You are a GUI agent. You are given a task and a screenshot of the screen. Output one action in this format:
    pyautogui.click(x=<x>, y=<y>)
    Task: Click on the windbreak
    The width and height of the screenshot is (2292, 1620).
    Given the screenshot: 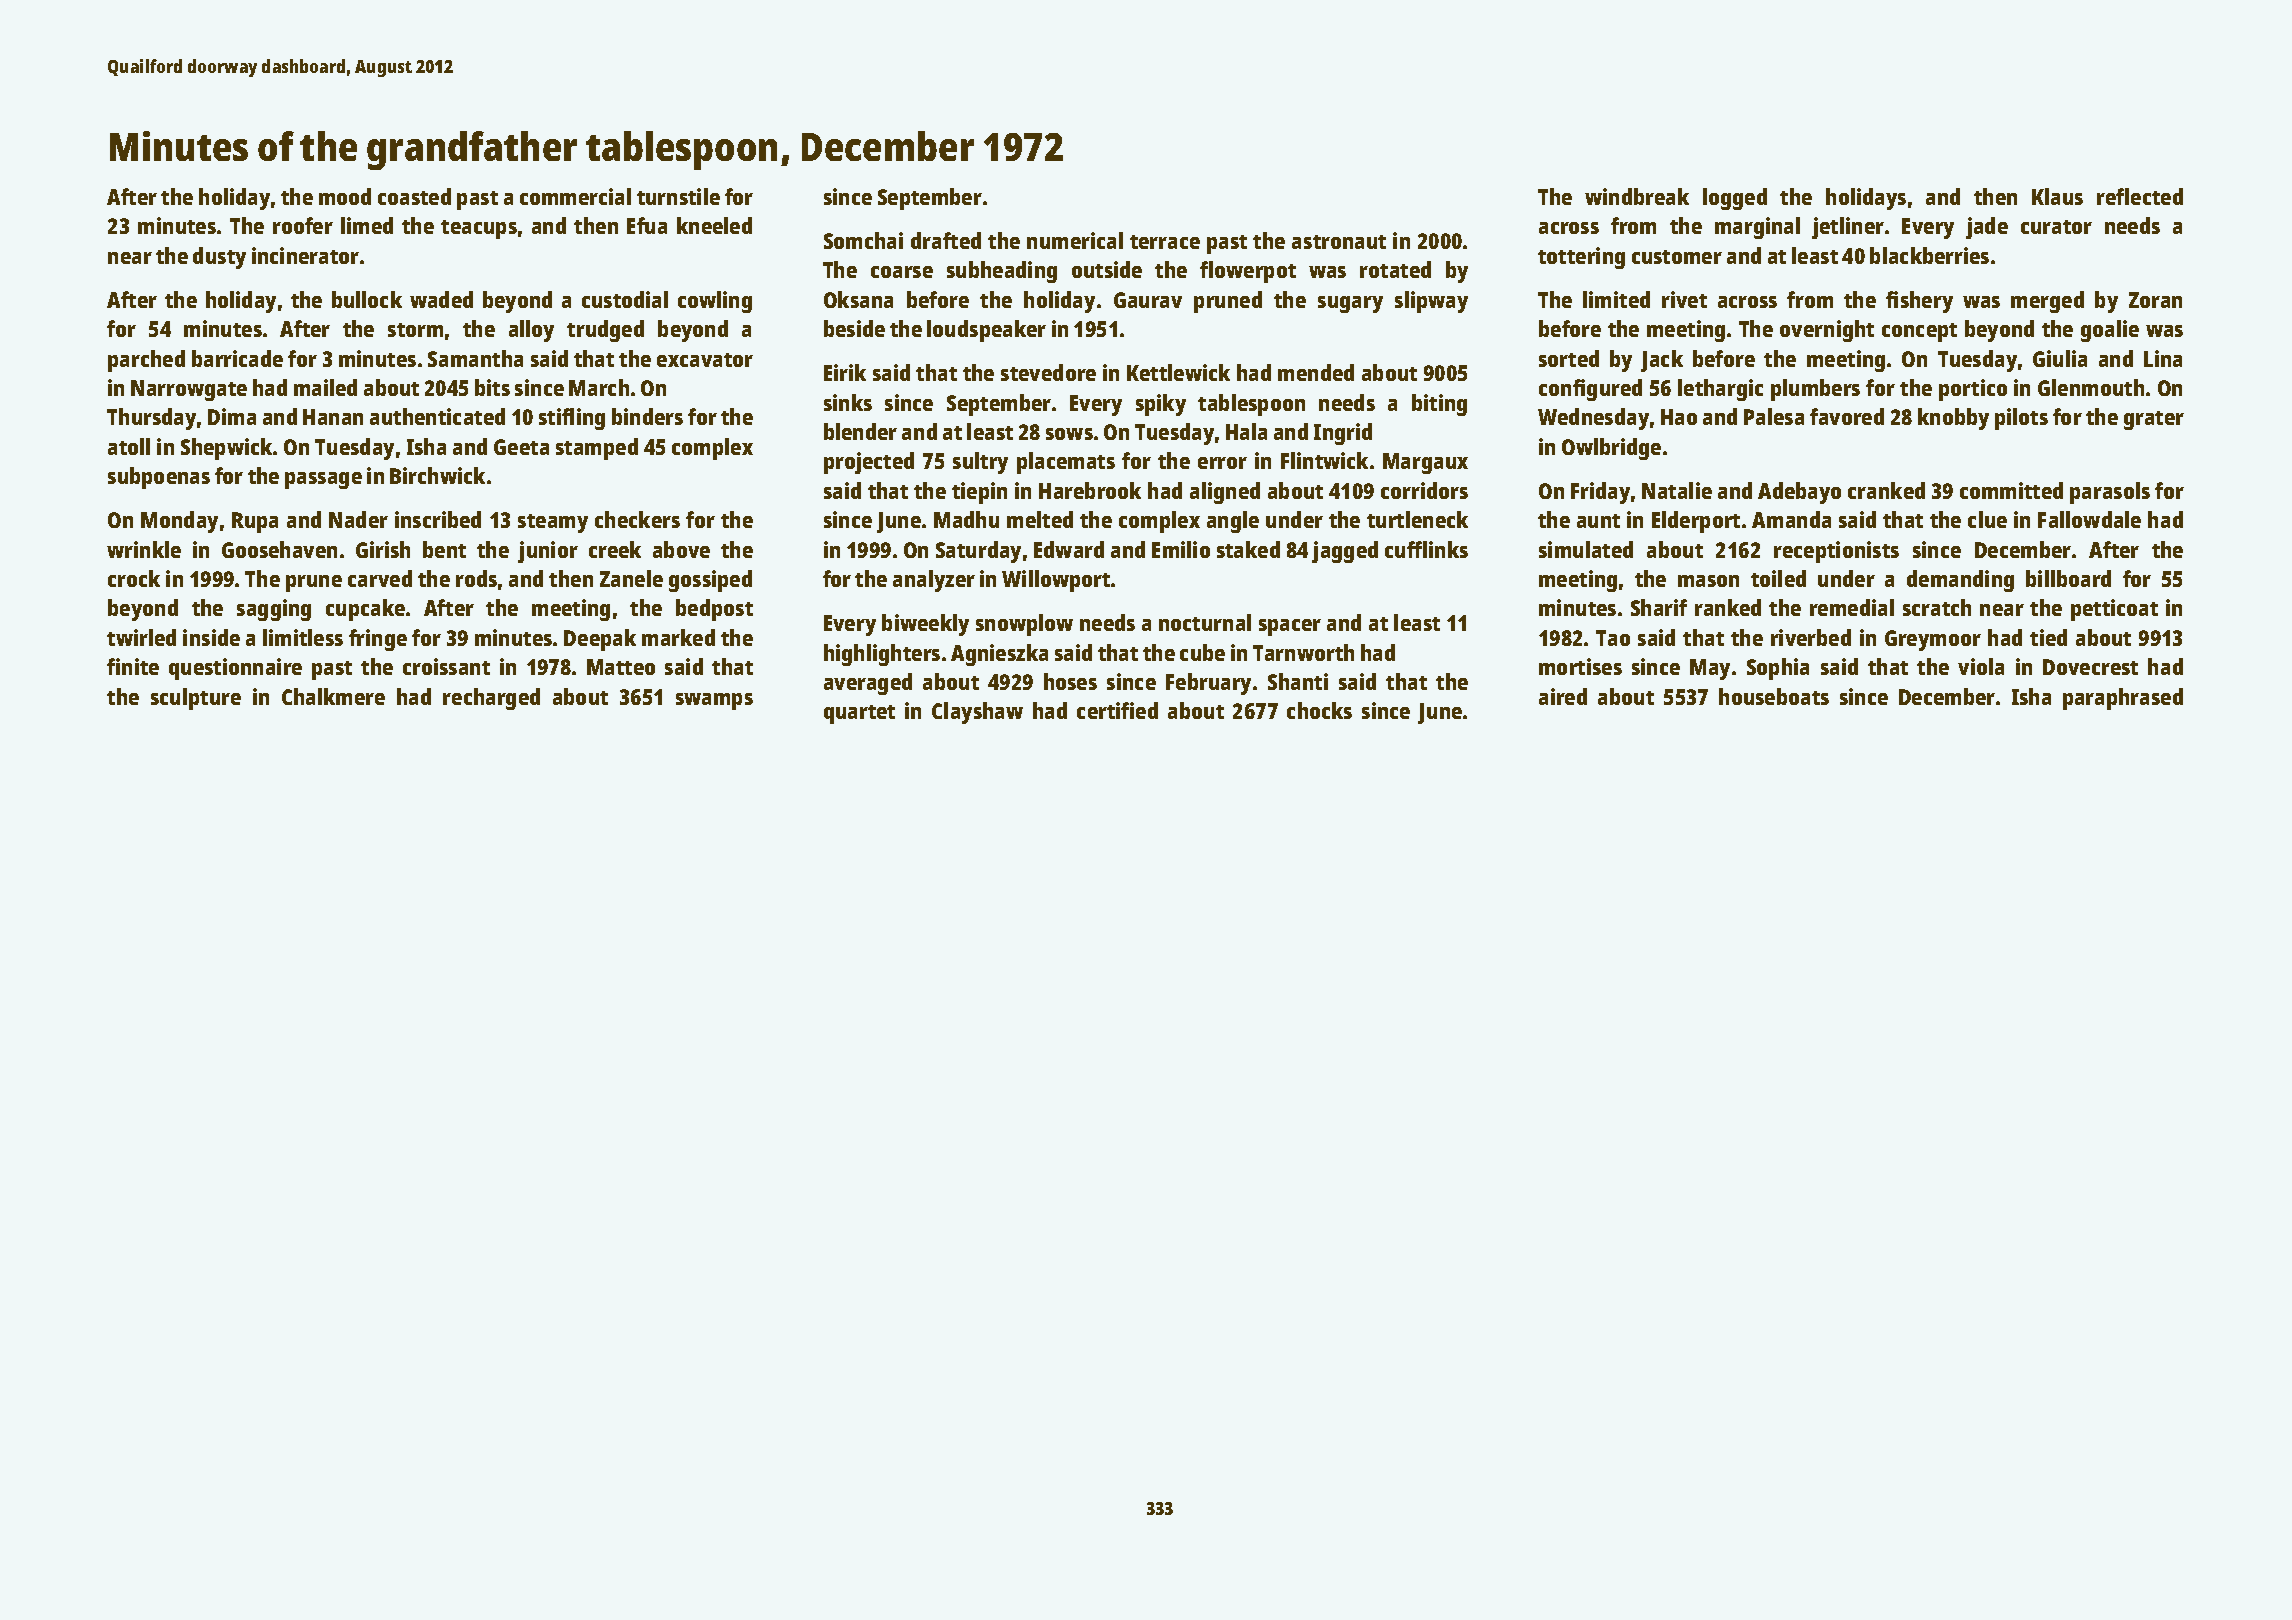 What is the action you would take?
    pyautogui.click(x=1637, y=196)
